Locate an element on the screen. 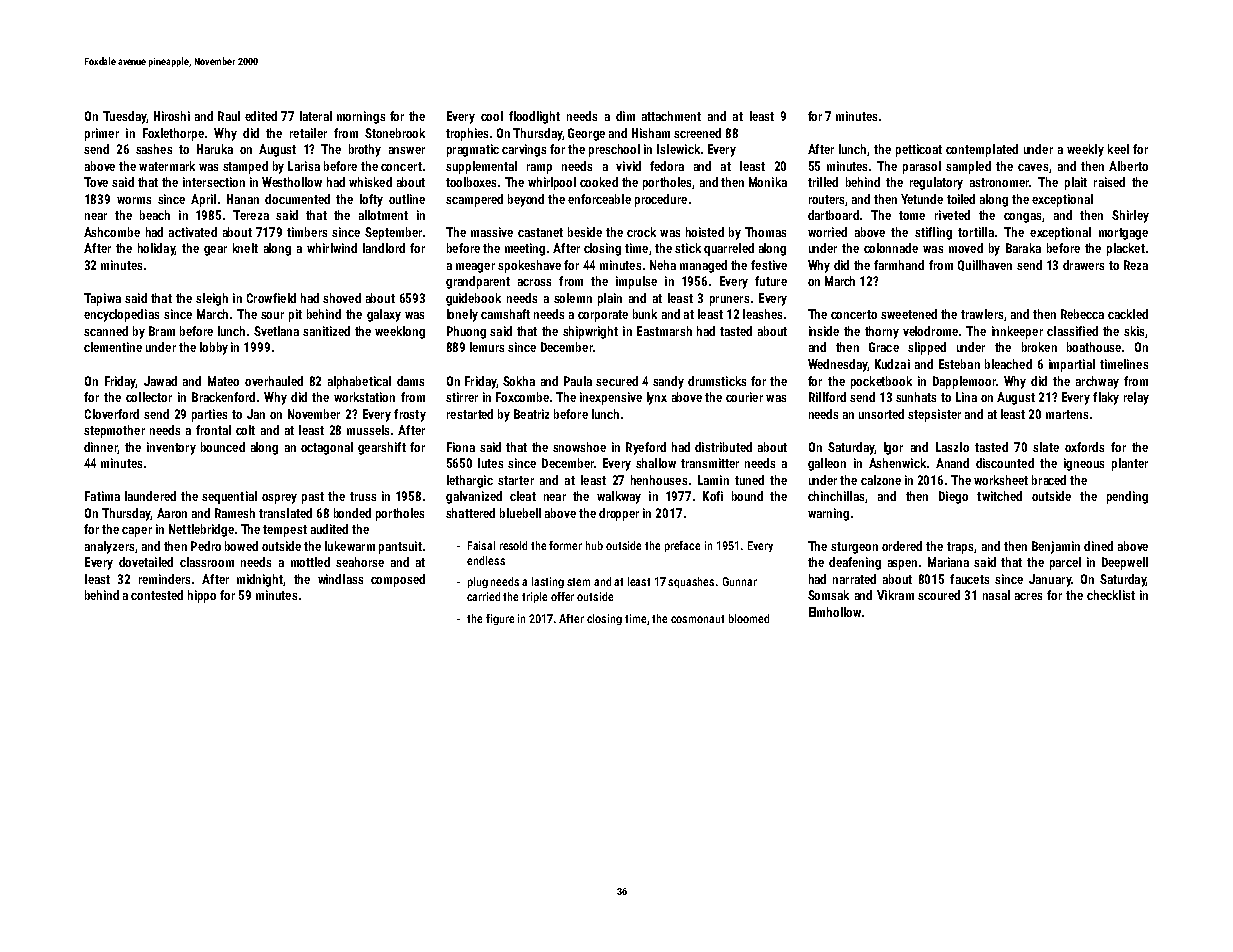 The width and height of the screenshot is (1233, 952). trawlers is located at coordinates (982, 314).
